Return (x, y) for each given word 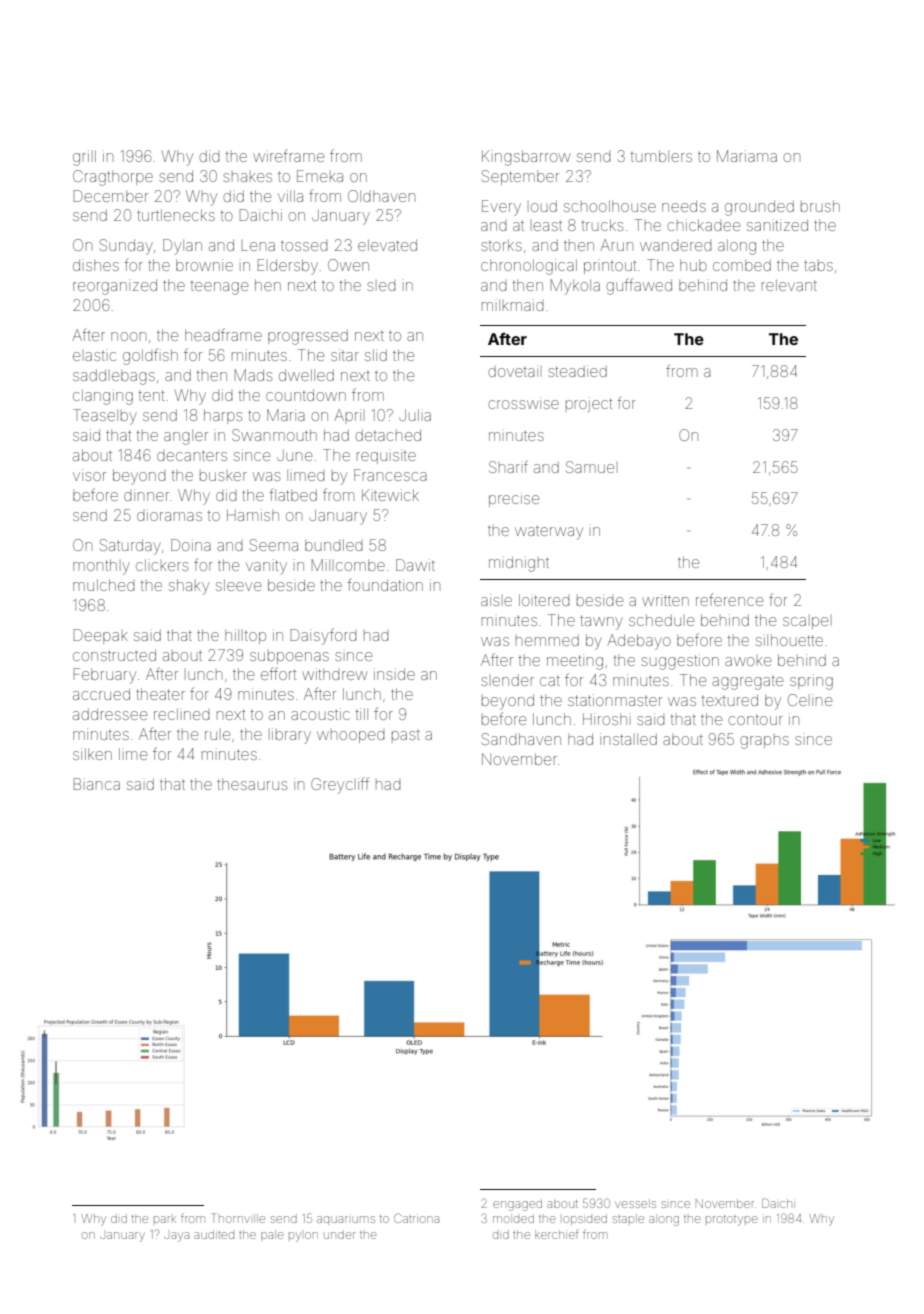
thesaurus (252, 784)
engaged (517, 1205)
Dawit (415, 565)
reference (729, 599)
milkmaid (513, 305)
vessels (635, 1203)
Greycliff (340, 785)
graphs (765, 742)
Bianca (97, 784)
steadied (577, 371)
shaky (189, 587)
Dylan (182, 247)
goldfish (150, 356)
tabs (818, 265)
